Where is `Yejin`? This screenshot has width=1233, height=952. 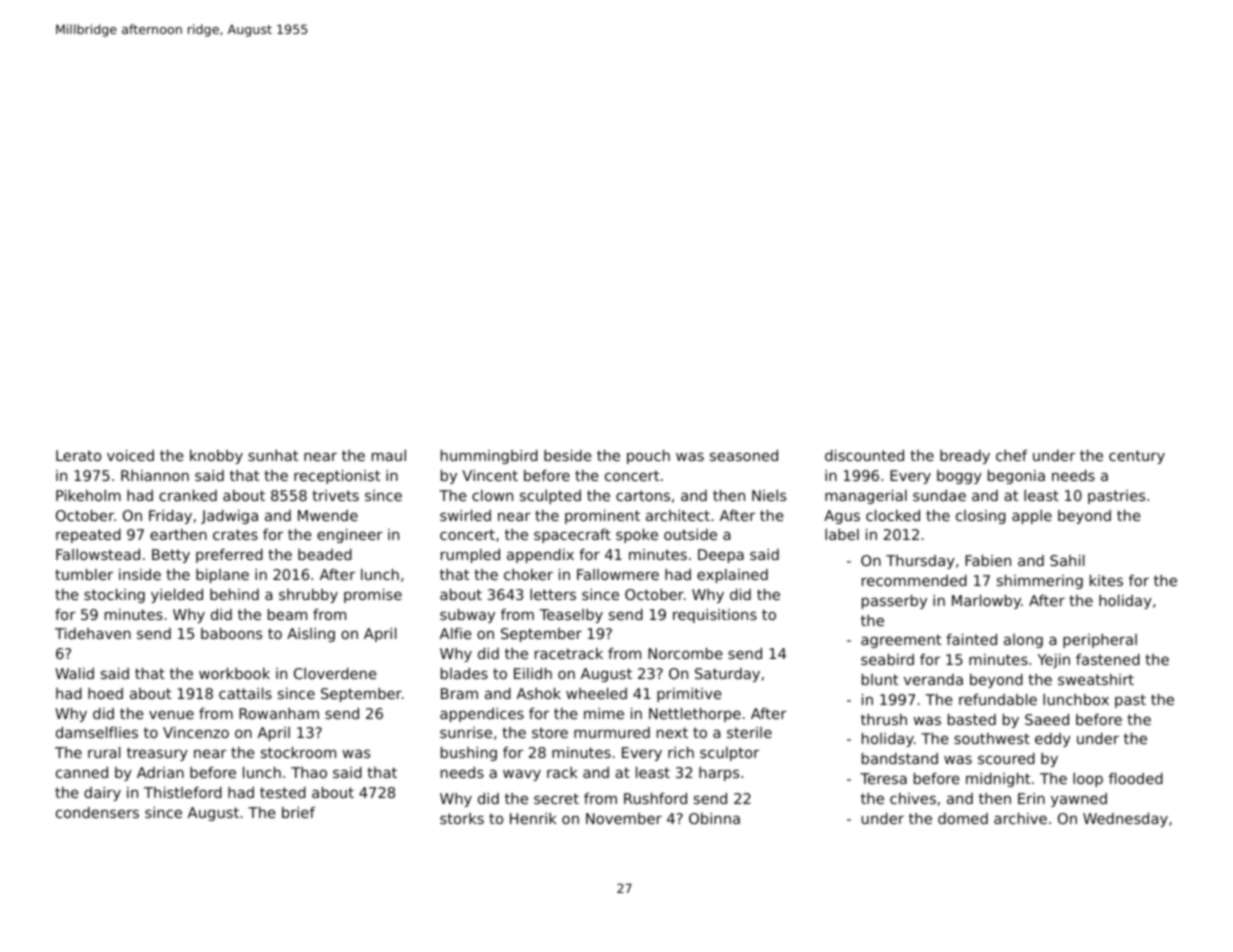 Yejin is located at coordinates (1054, 661).
